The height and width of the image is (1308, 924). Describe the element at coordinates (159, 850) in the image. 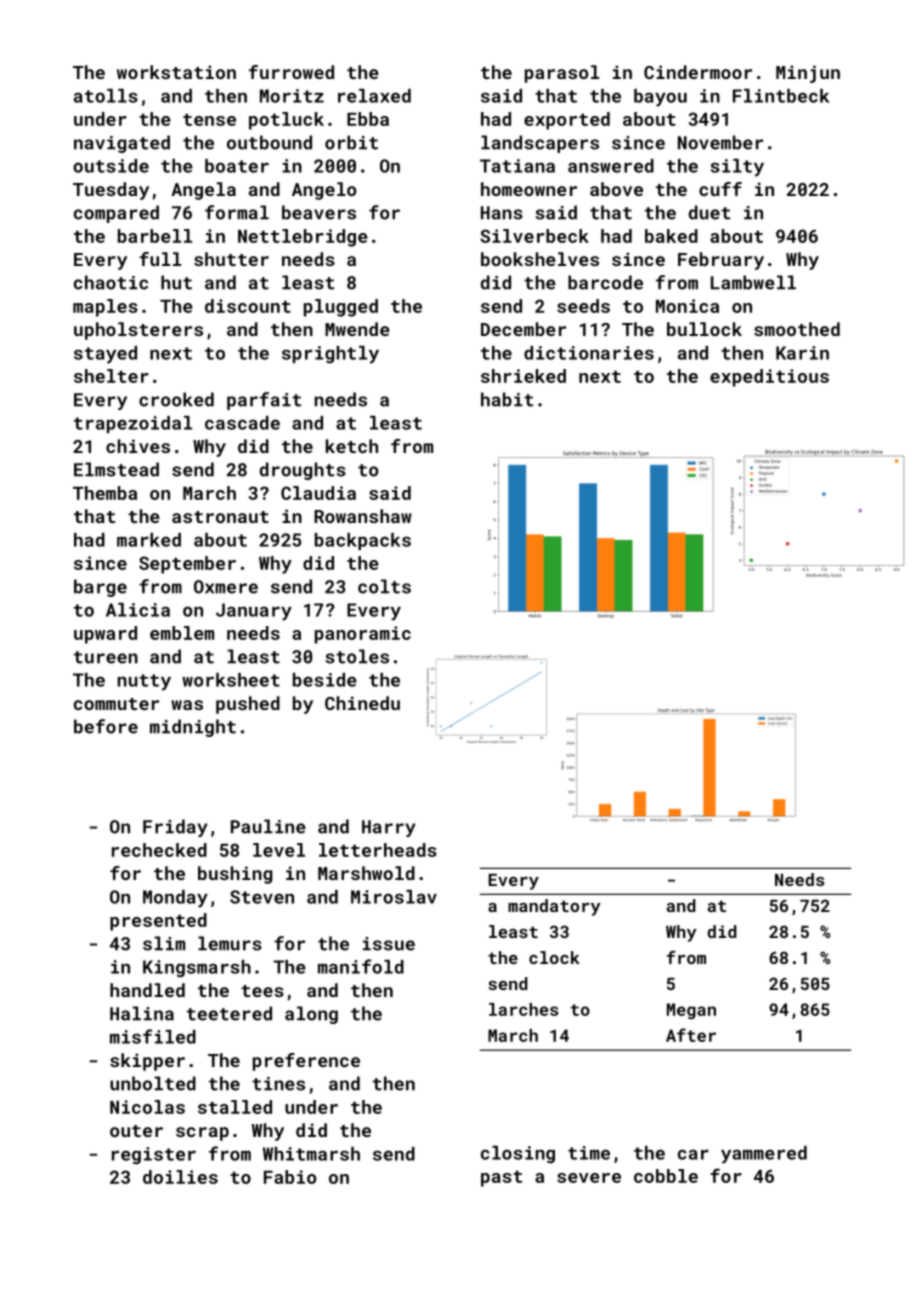

I see `rechecked` at that location.
